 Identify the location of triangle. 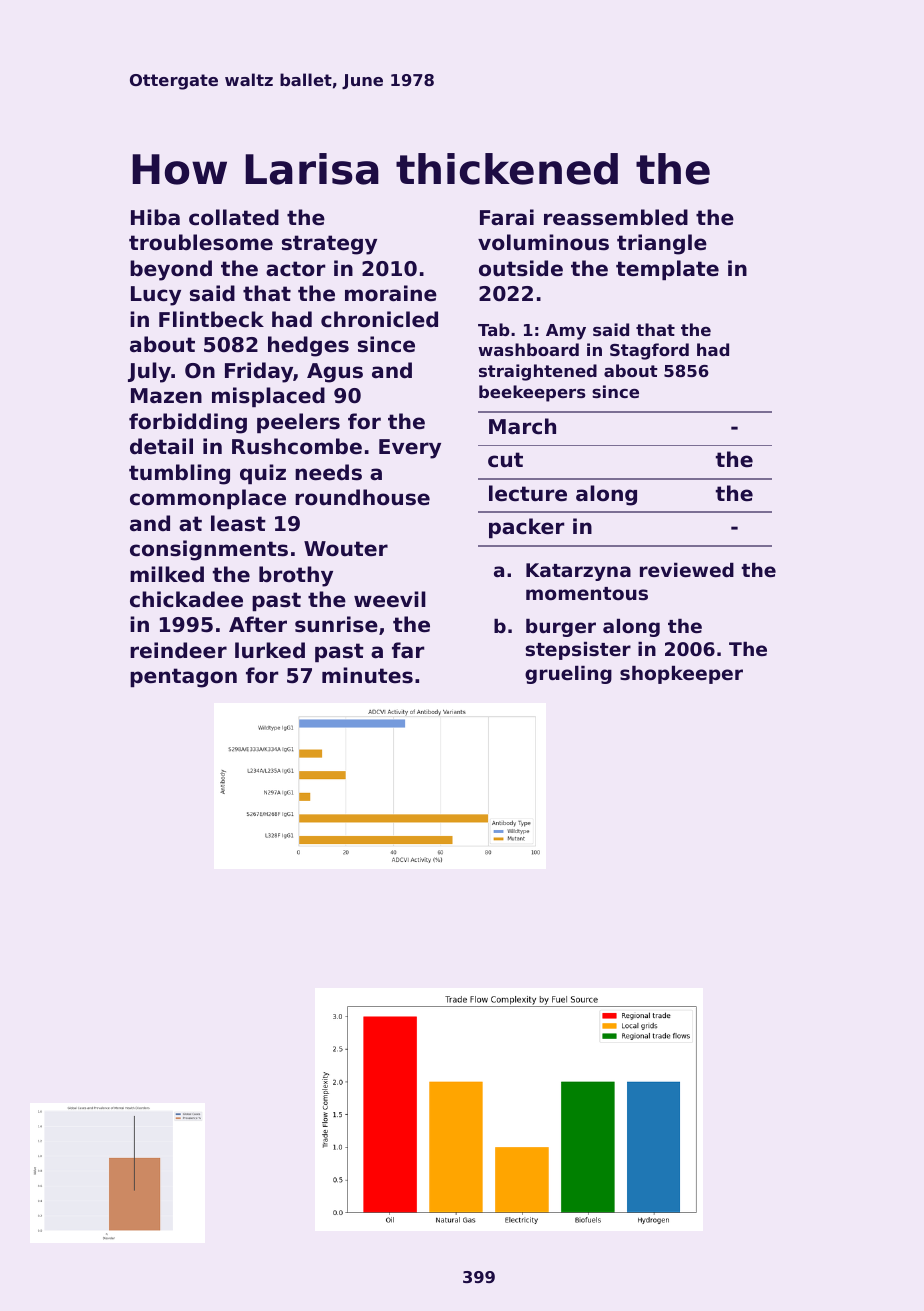
(662, 244).
